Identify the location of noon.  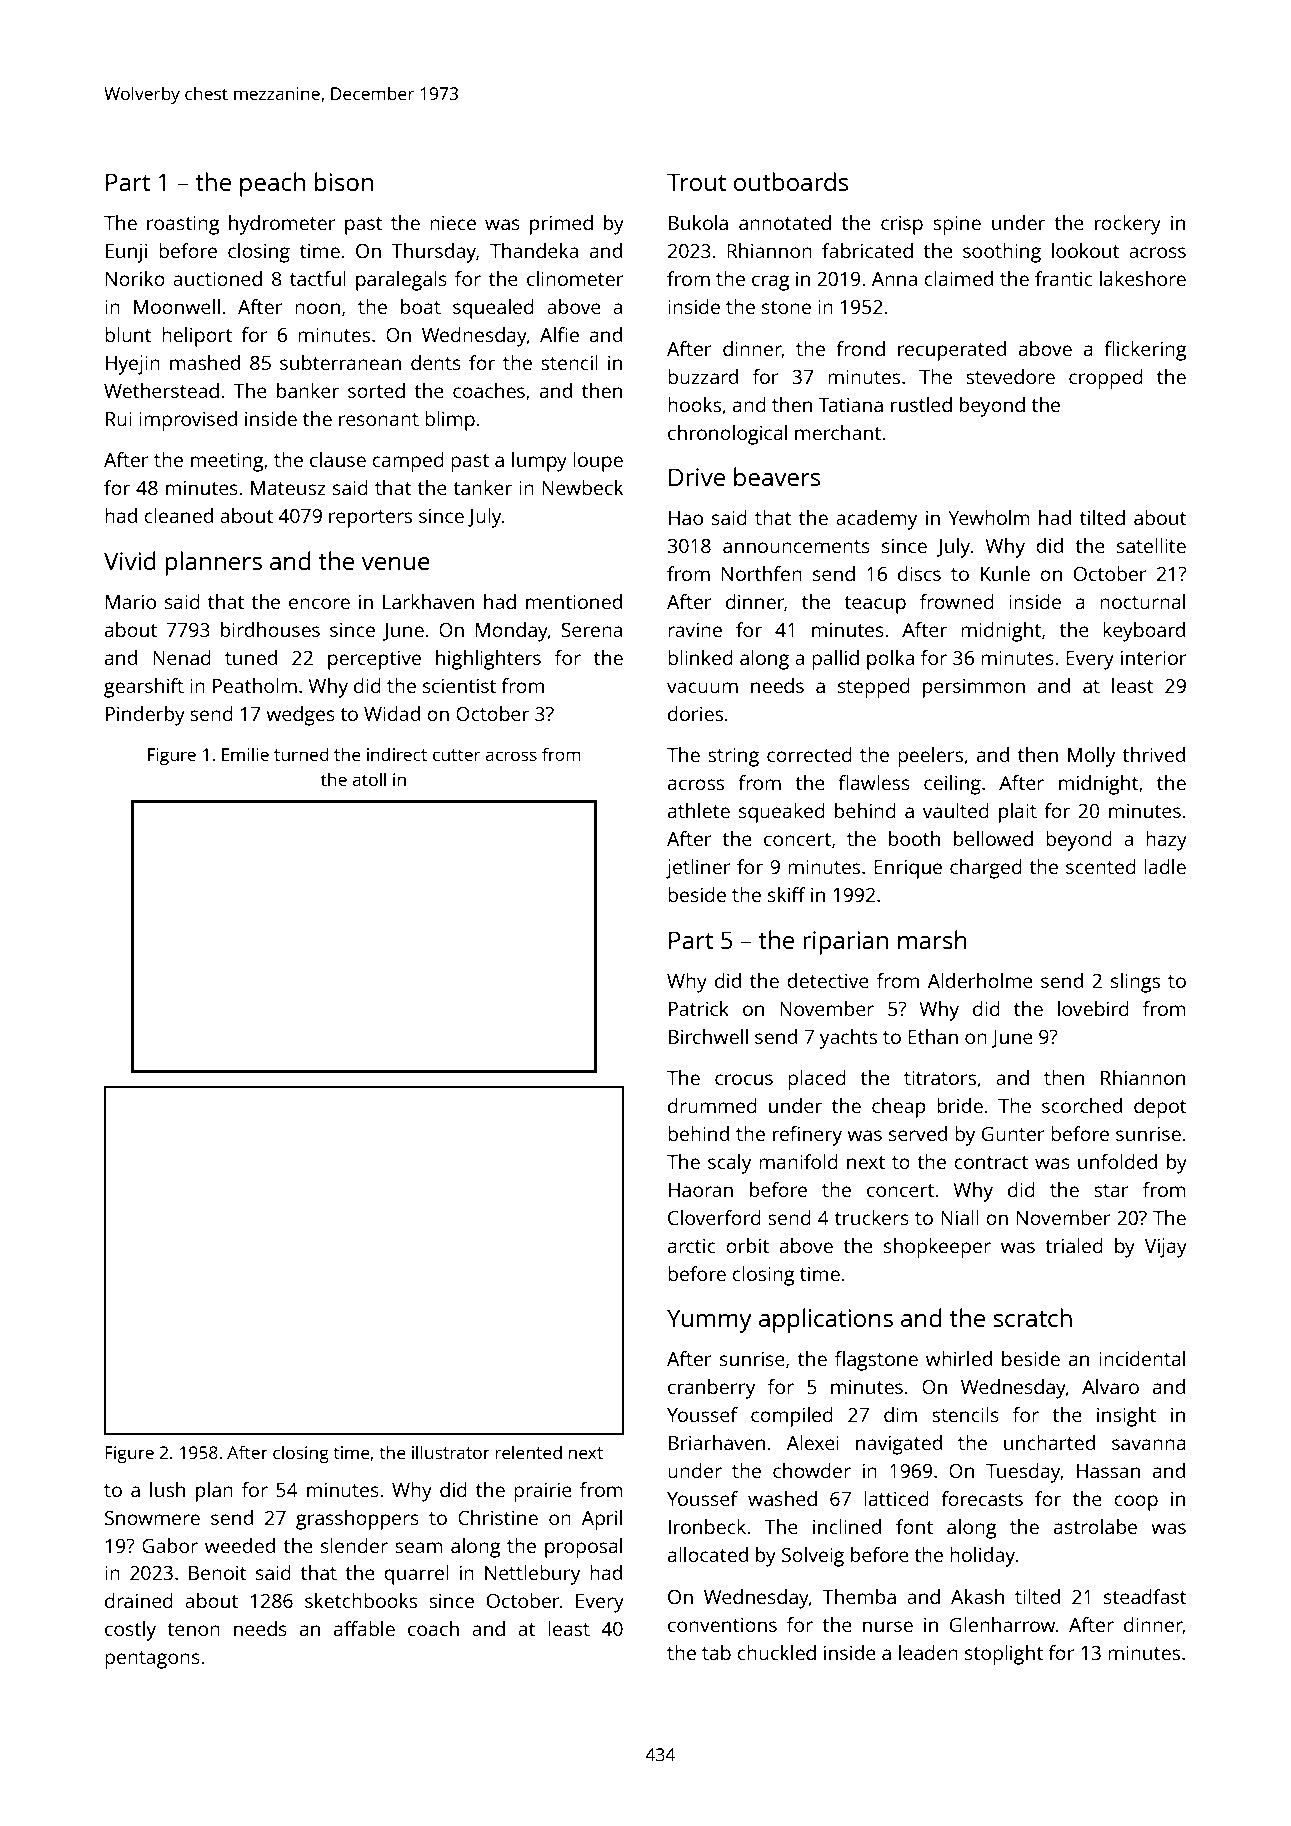
(317, 308).
